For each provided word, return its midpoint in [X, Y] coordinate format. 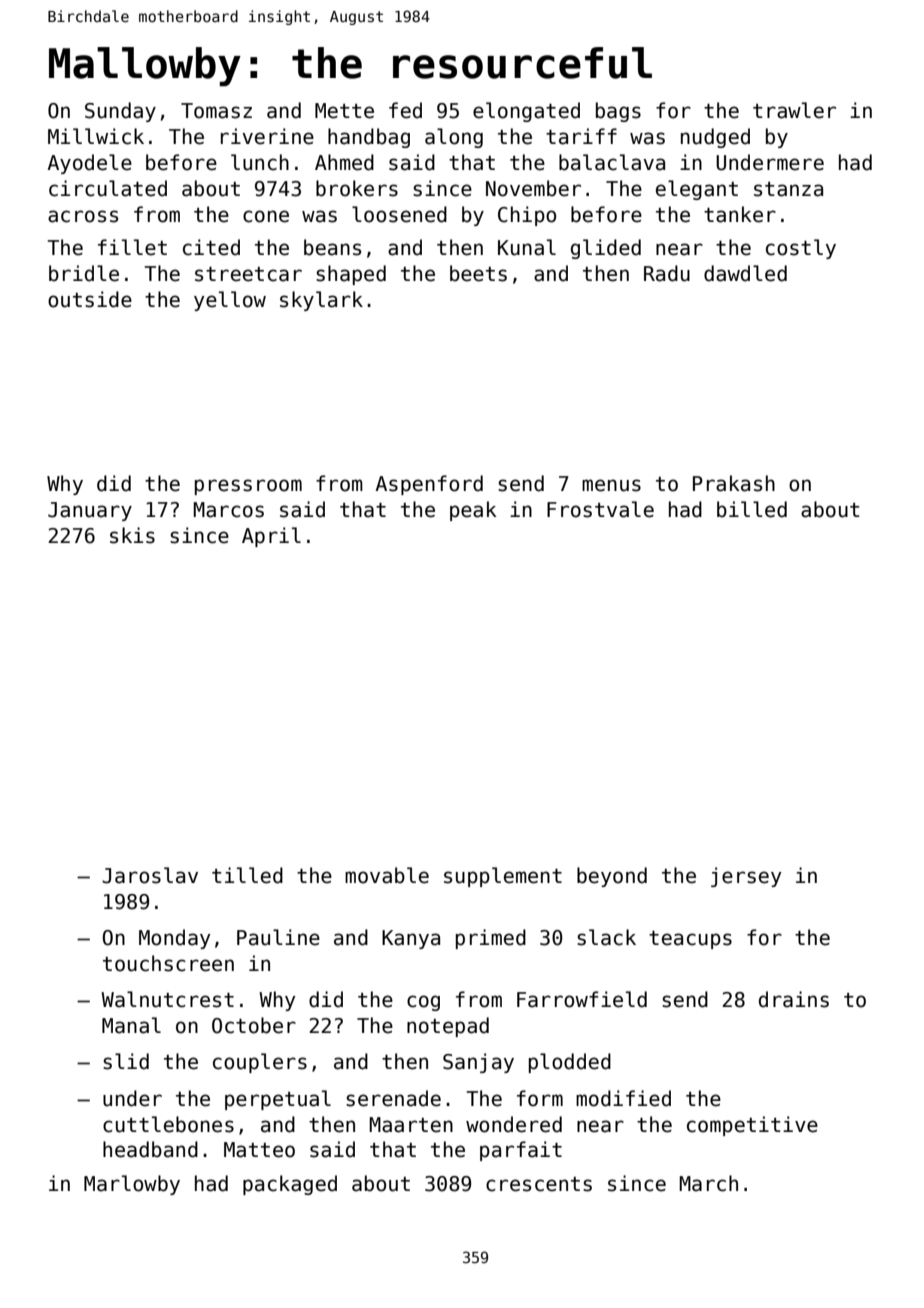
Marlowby [132, 1185]
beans [332, 247]
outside [90, 299]
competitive [752, 1126]
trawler [794, 110]
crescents [539, 1184]
